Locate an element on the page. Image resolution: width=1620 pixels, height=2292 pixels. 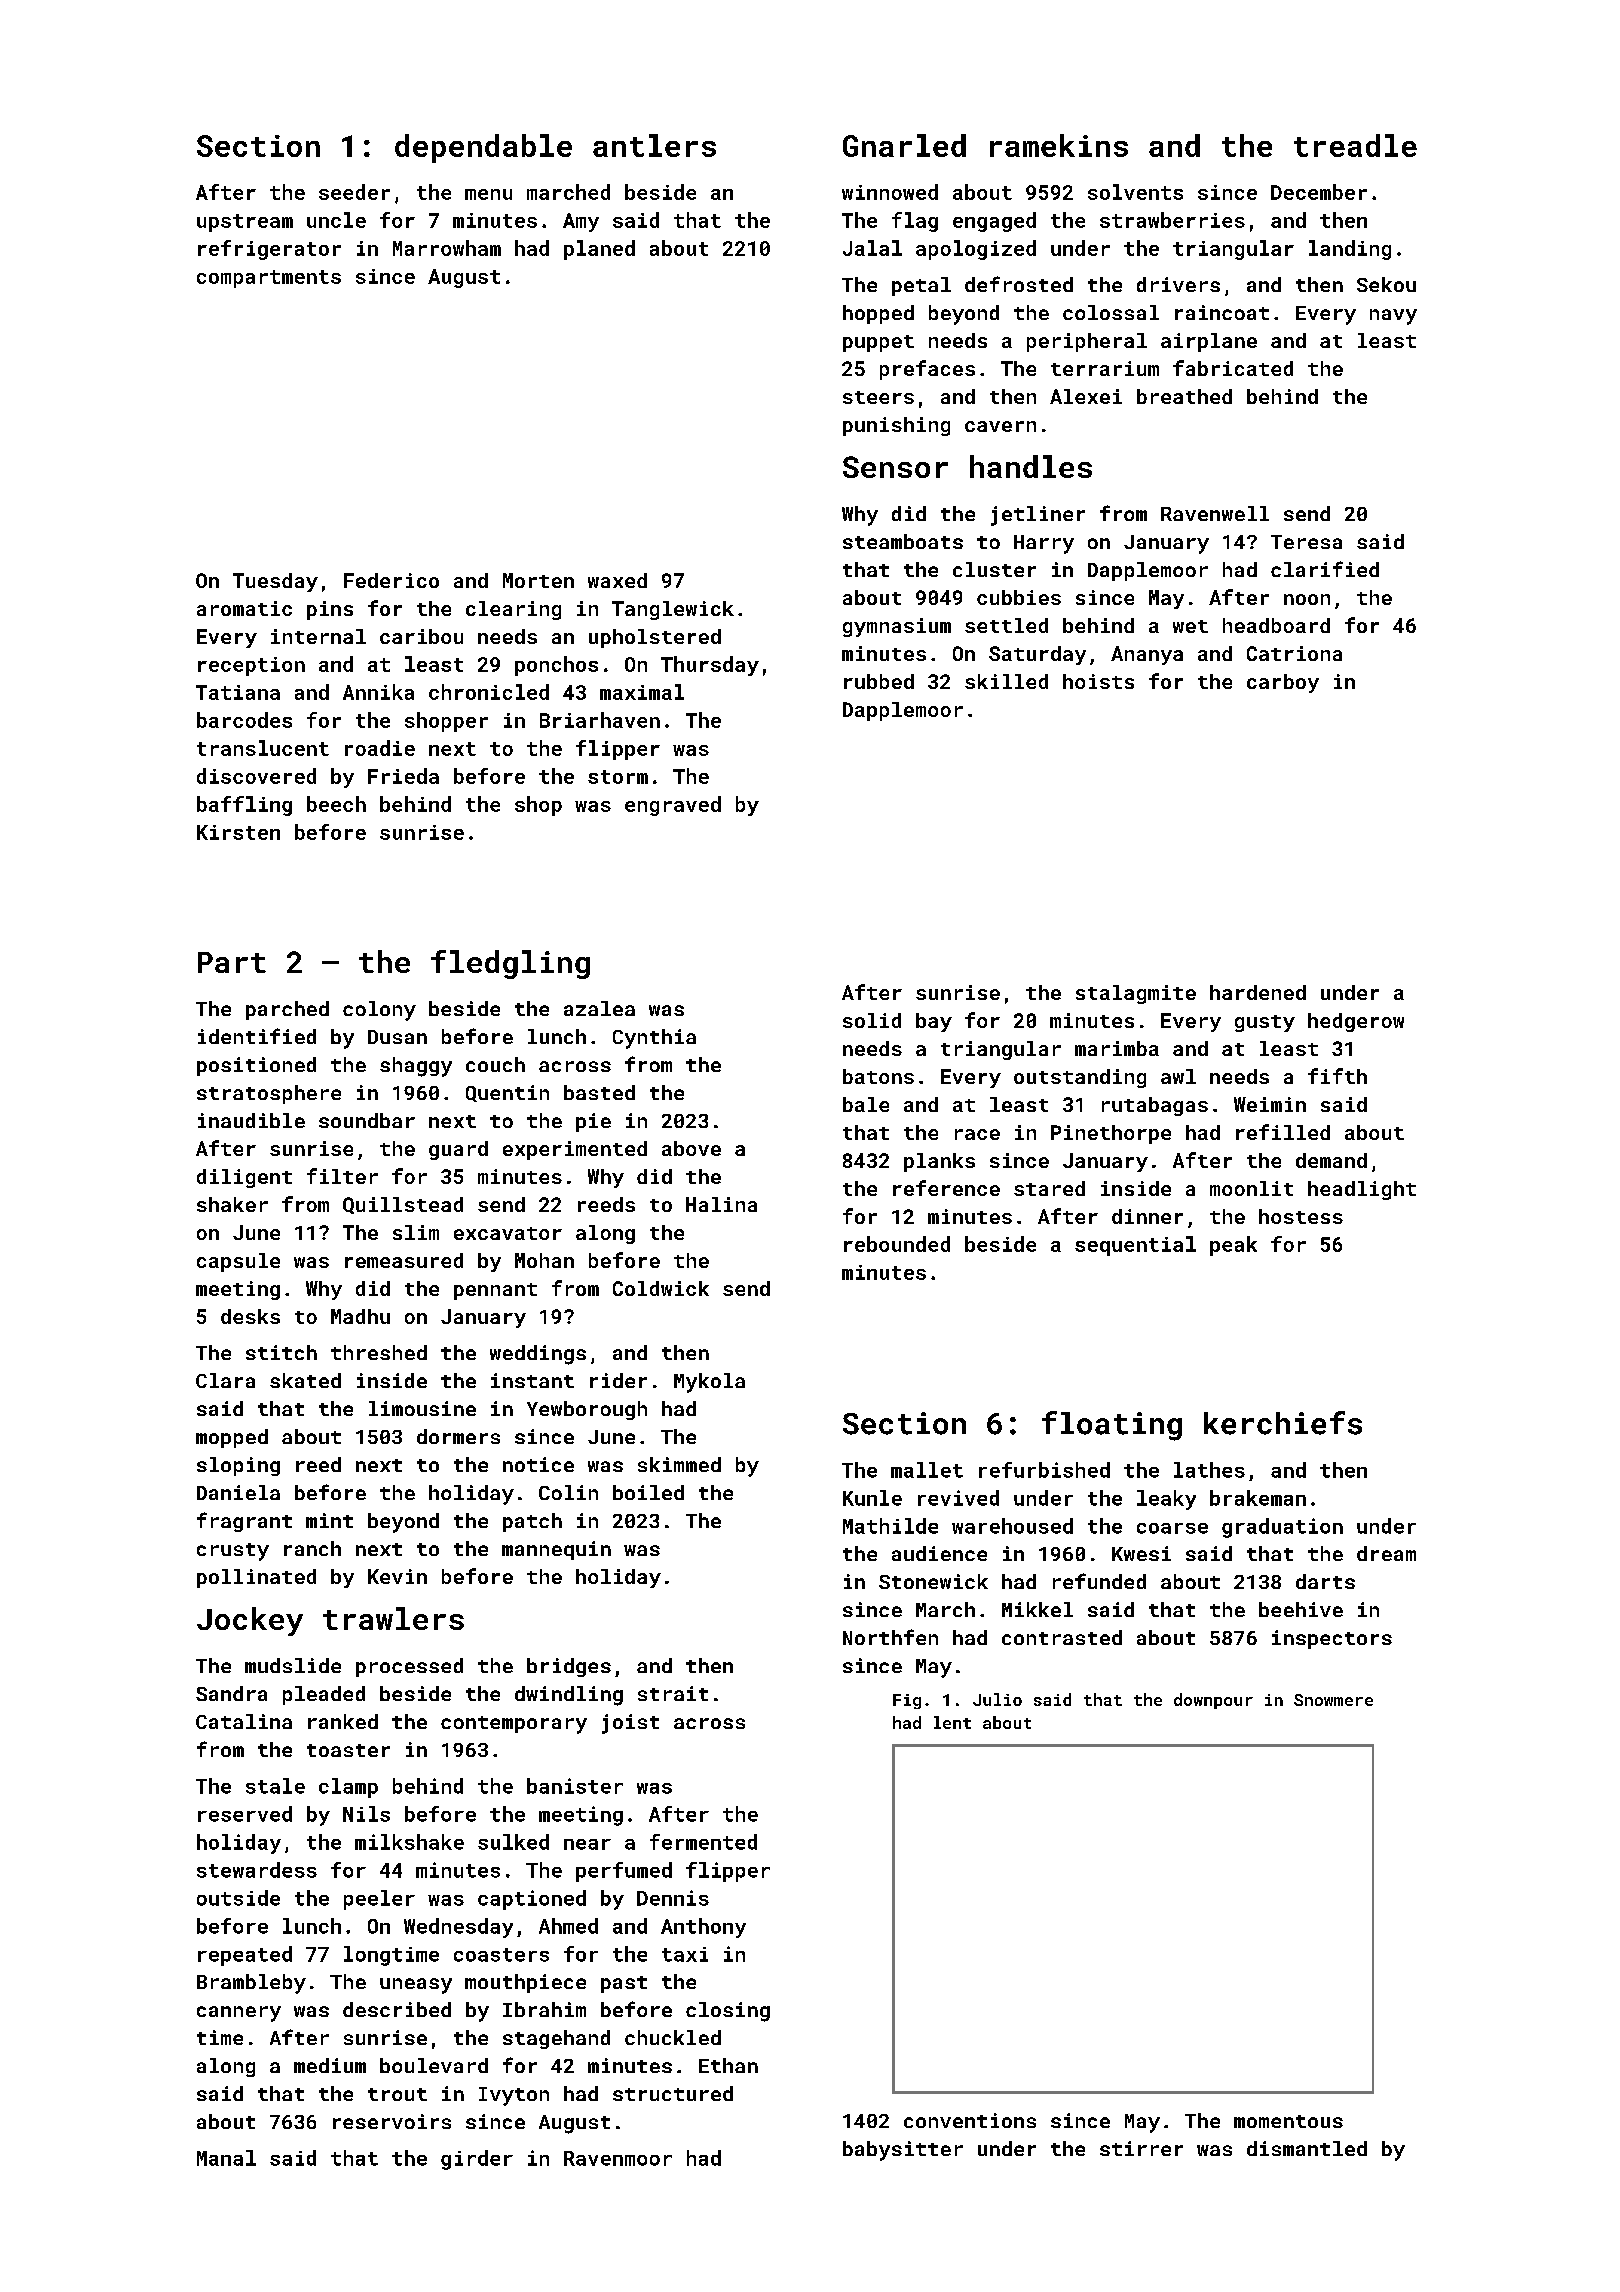
carboy is located at coordinates (1283, 683).
